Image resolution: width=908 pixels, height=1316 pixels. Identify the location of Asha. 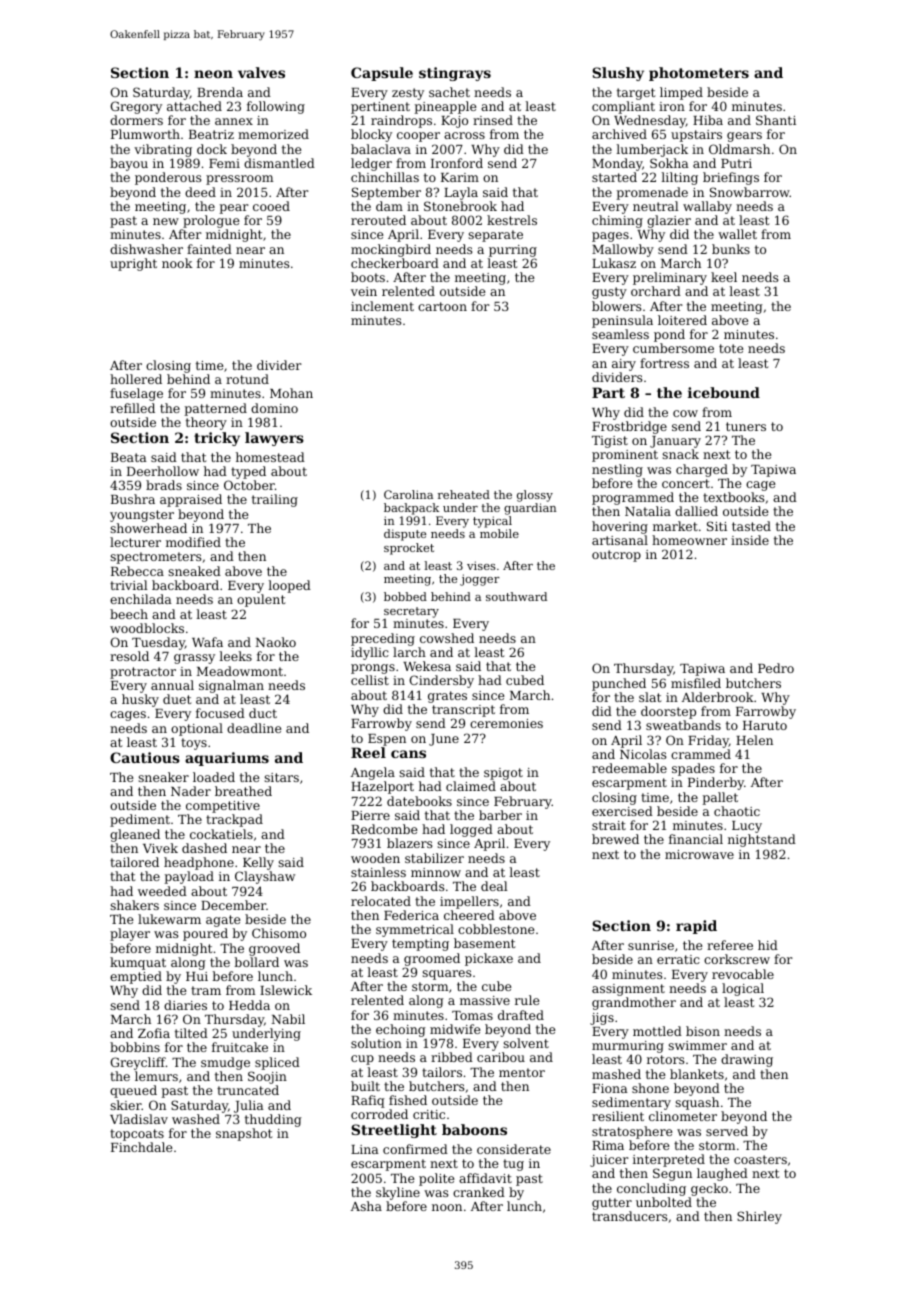
(366, 1206).
